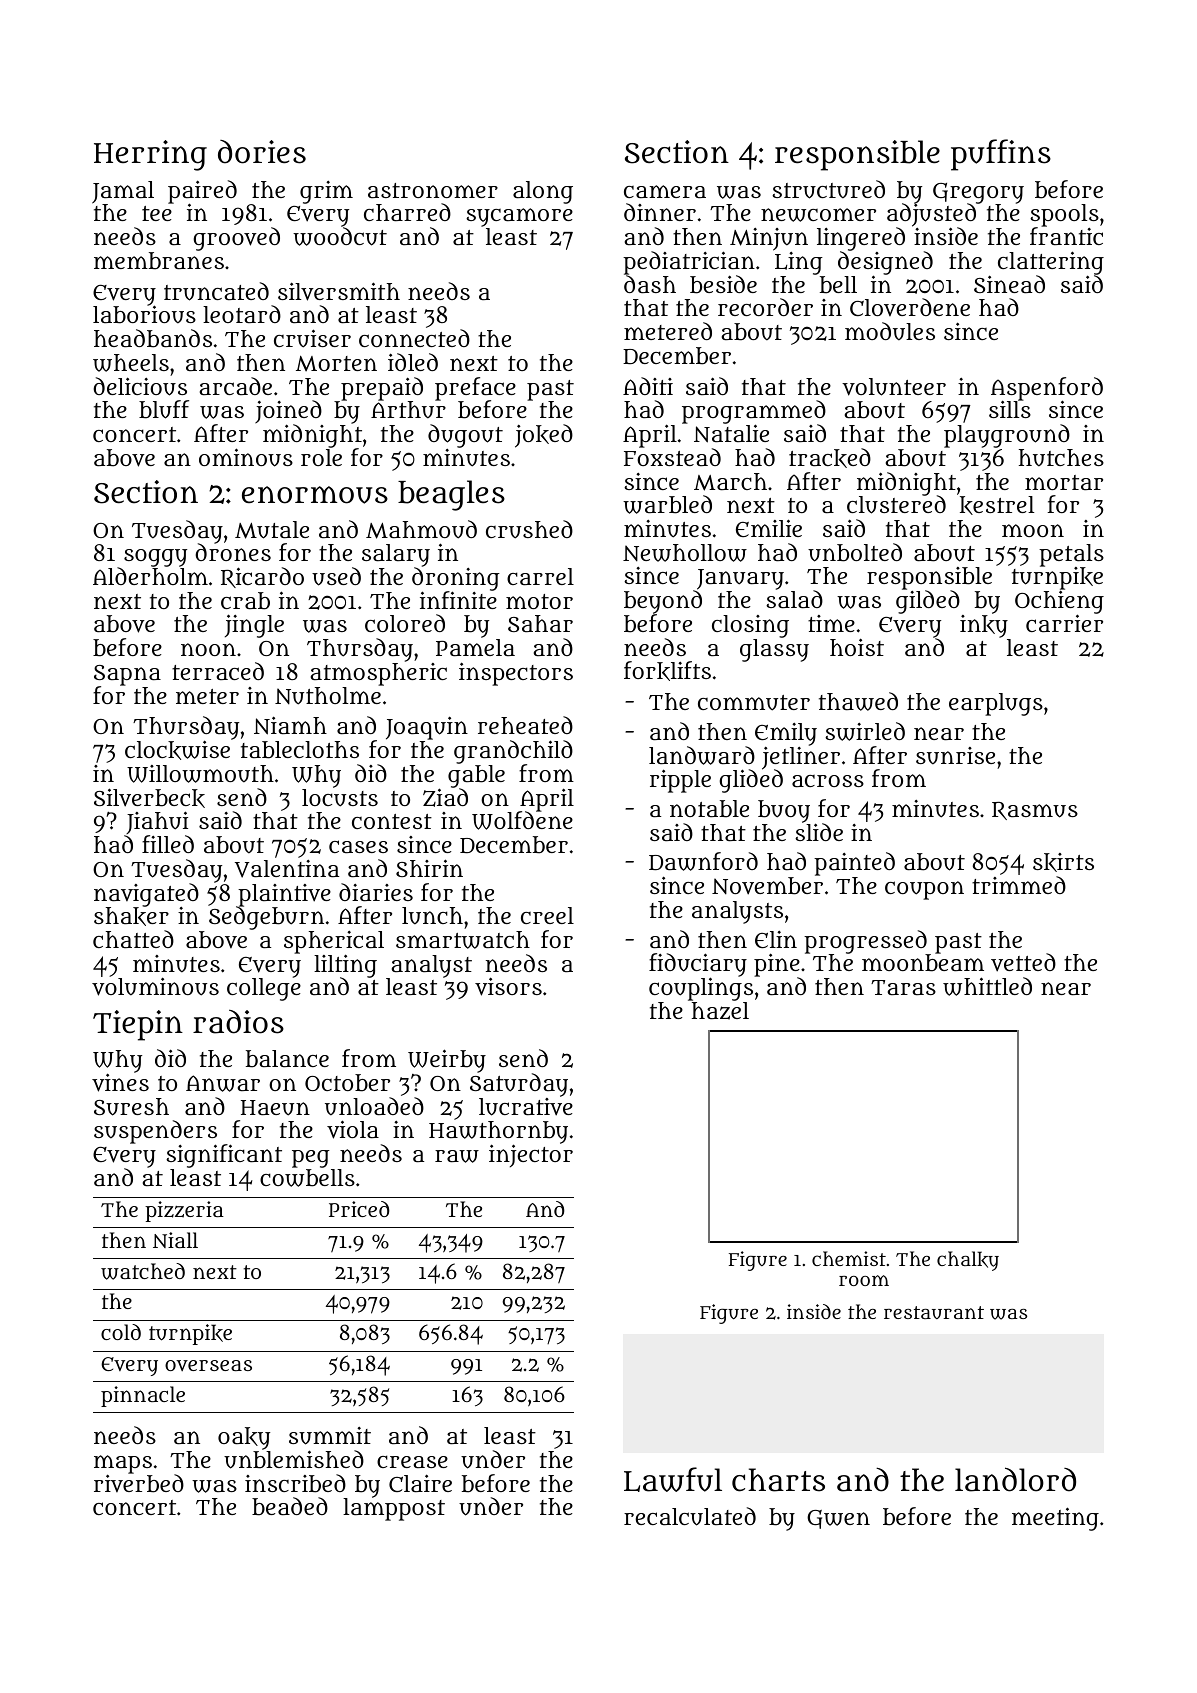 This page has height=1693, width=1197. What do you see at coordinates (828, 781) in the page?
I see `across` at bounding box center [828, 781].
